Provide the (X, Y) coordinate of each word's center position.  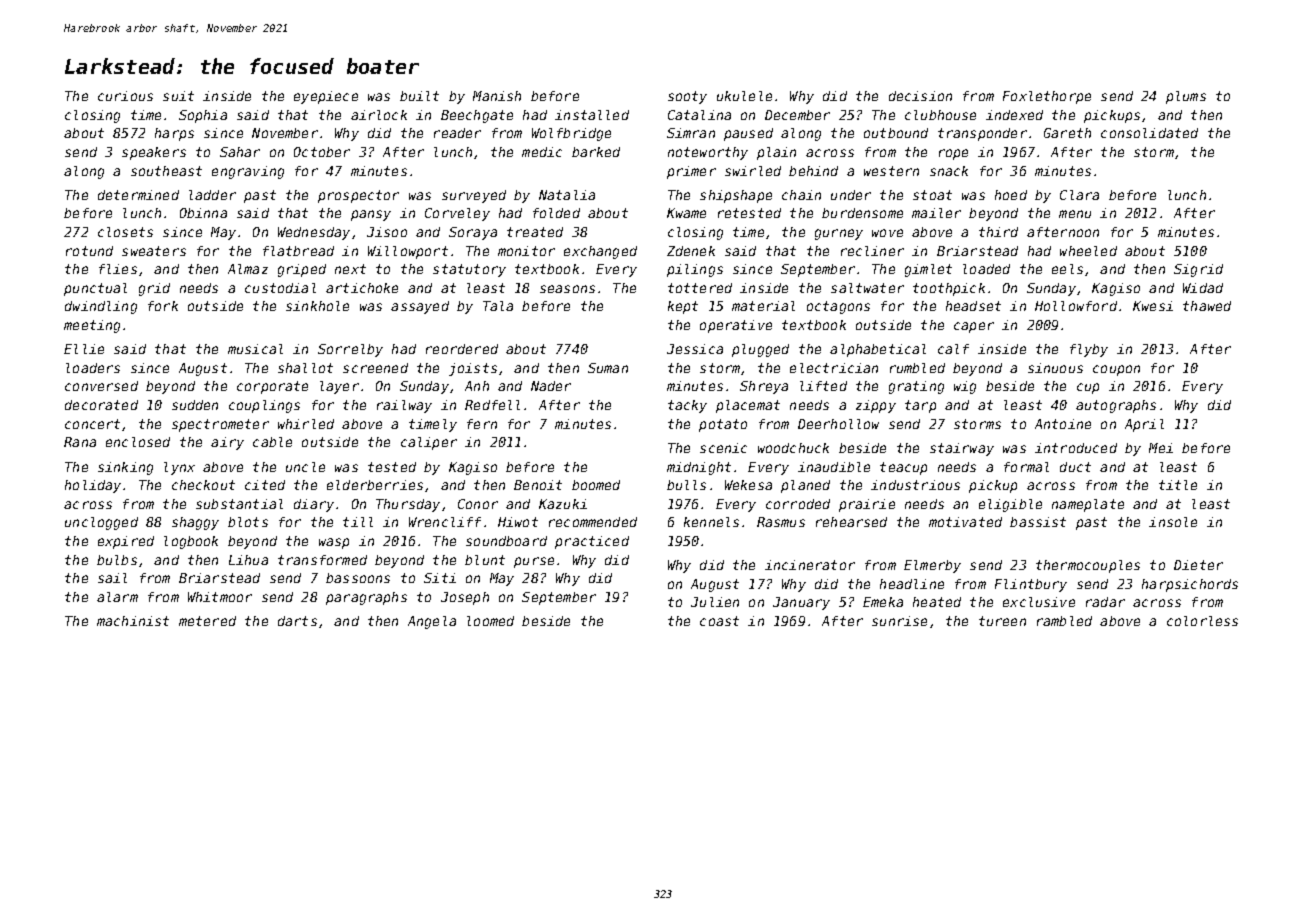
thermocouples (1088, 566)
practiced (592, 542)
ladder (212, 195)
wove (887, 233)
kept (683, 307)
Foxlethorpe (1047, 97)
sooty (687, 97)
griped (302, 270)
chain (801, 195)
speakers (154, 153)
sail (112, 578)
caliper (429, 443)
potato (723, 425)
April (1144, 425)
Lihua (248, 560)
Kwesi (1153, 306)
